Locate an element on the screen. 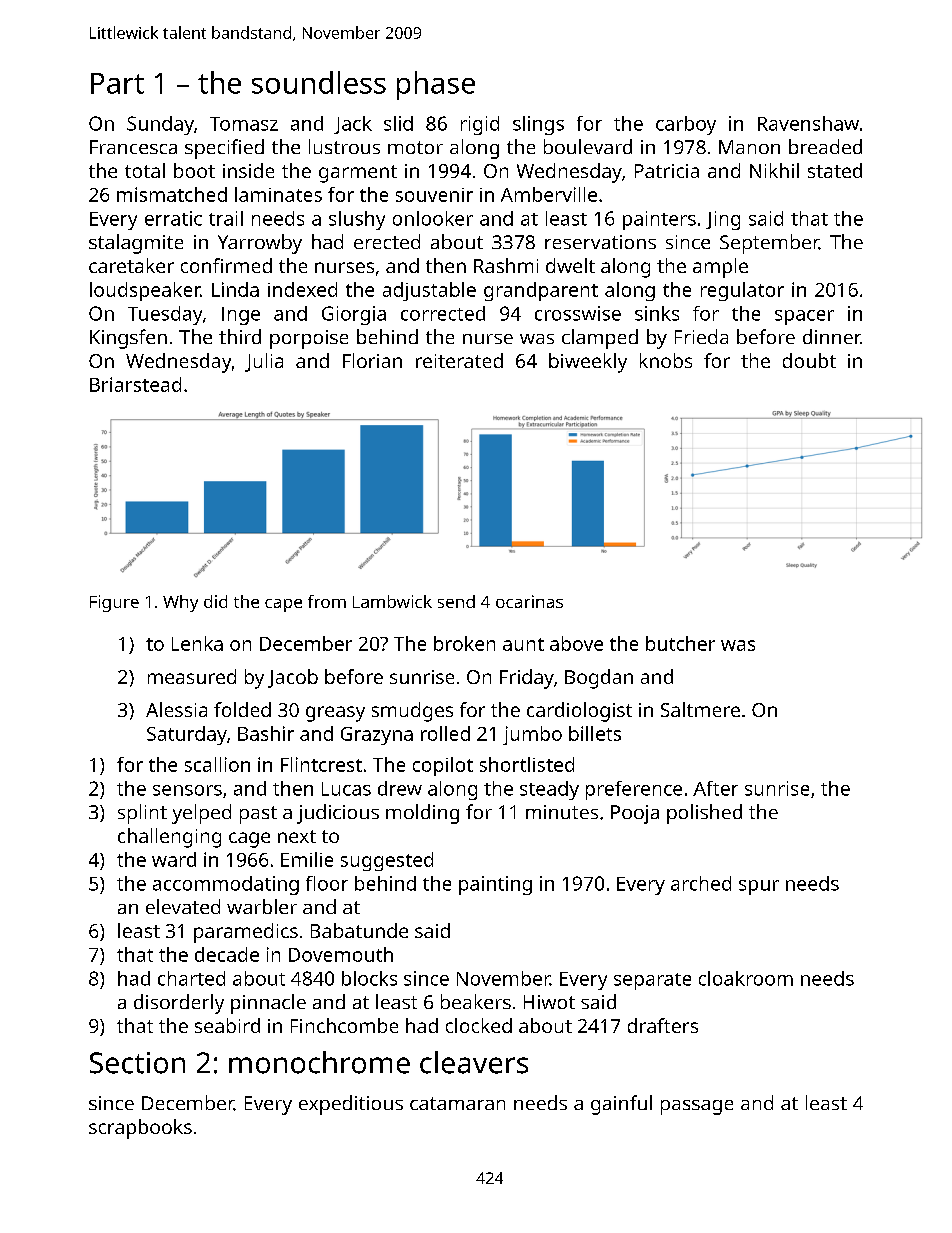  biweekly is located at coordinates (588, 363).
